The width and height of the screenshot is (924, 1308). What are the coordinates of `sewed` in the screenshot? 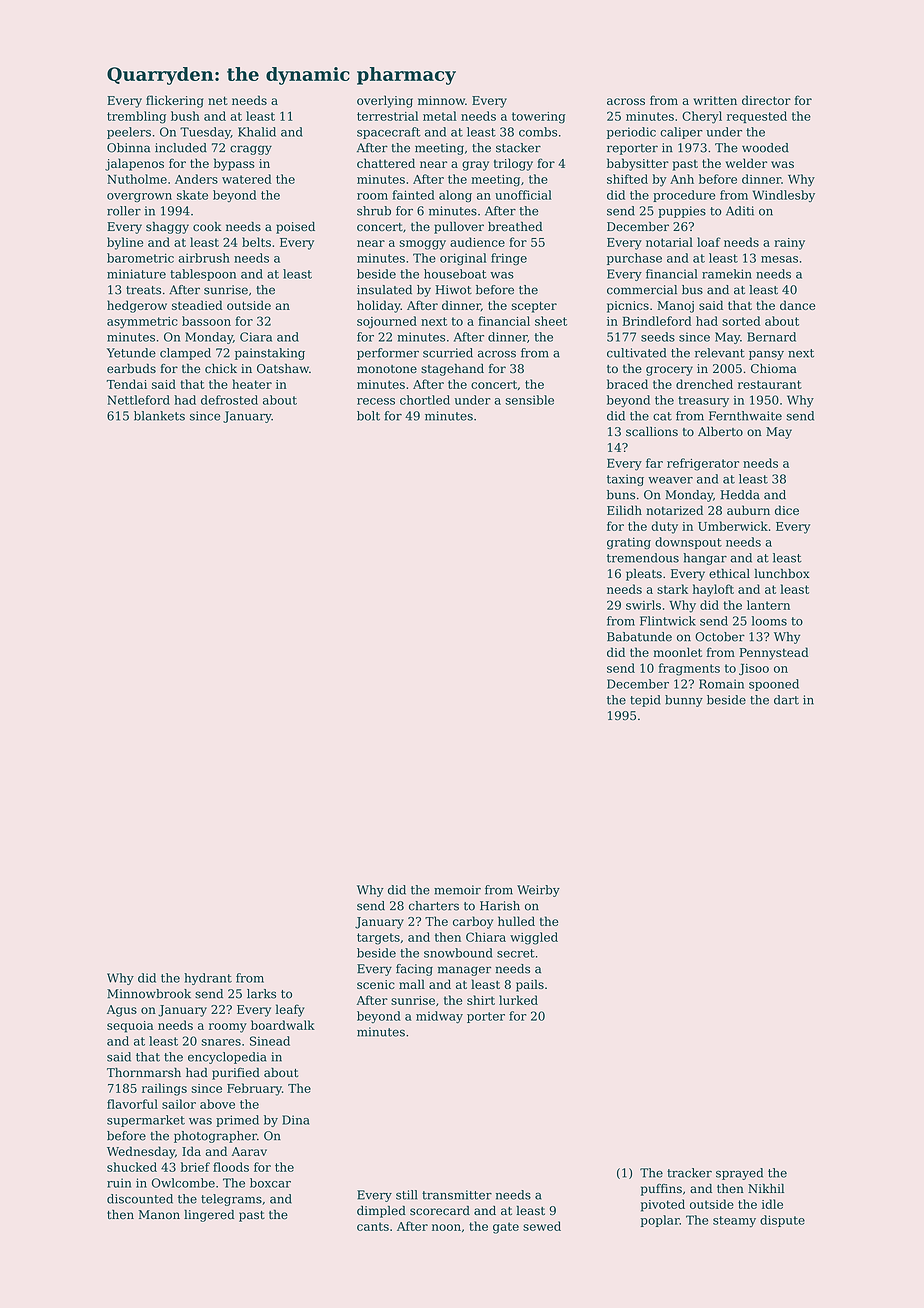 It's located at (542, 1226).
